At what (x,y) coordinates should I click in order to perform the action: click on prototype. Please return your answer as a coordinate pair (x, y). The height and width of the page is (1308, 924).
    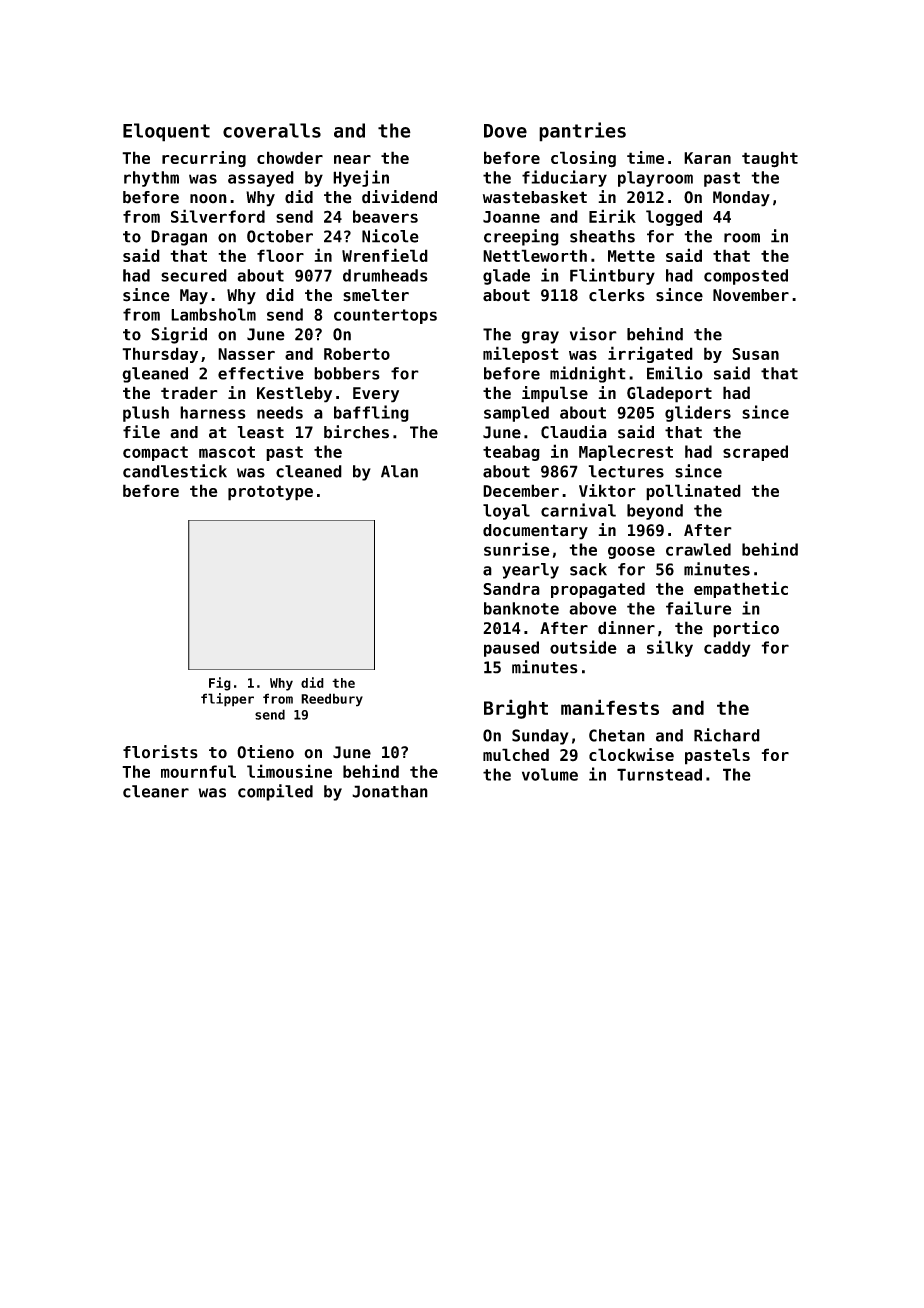
    Looking at the image, I should click on (270, 493).
